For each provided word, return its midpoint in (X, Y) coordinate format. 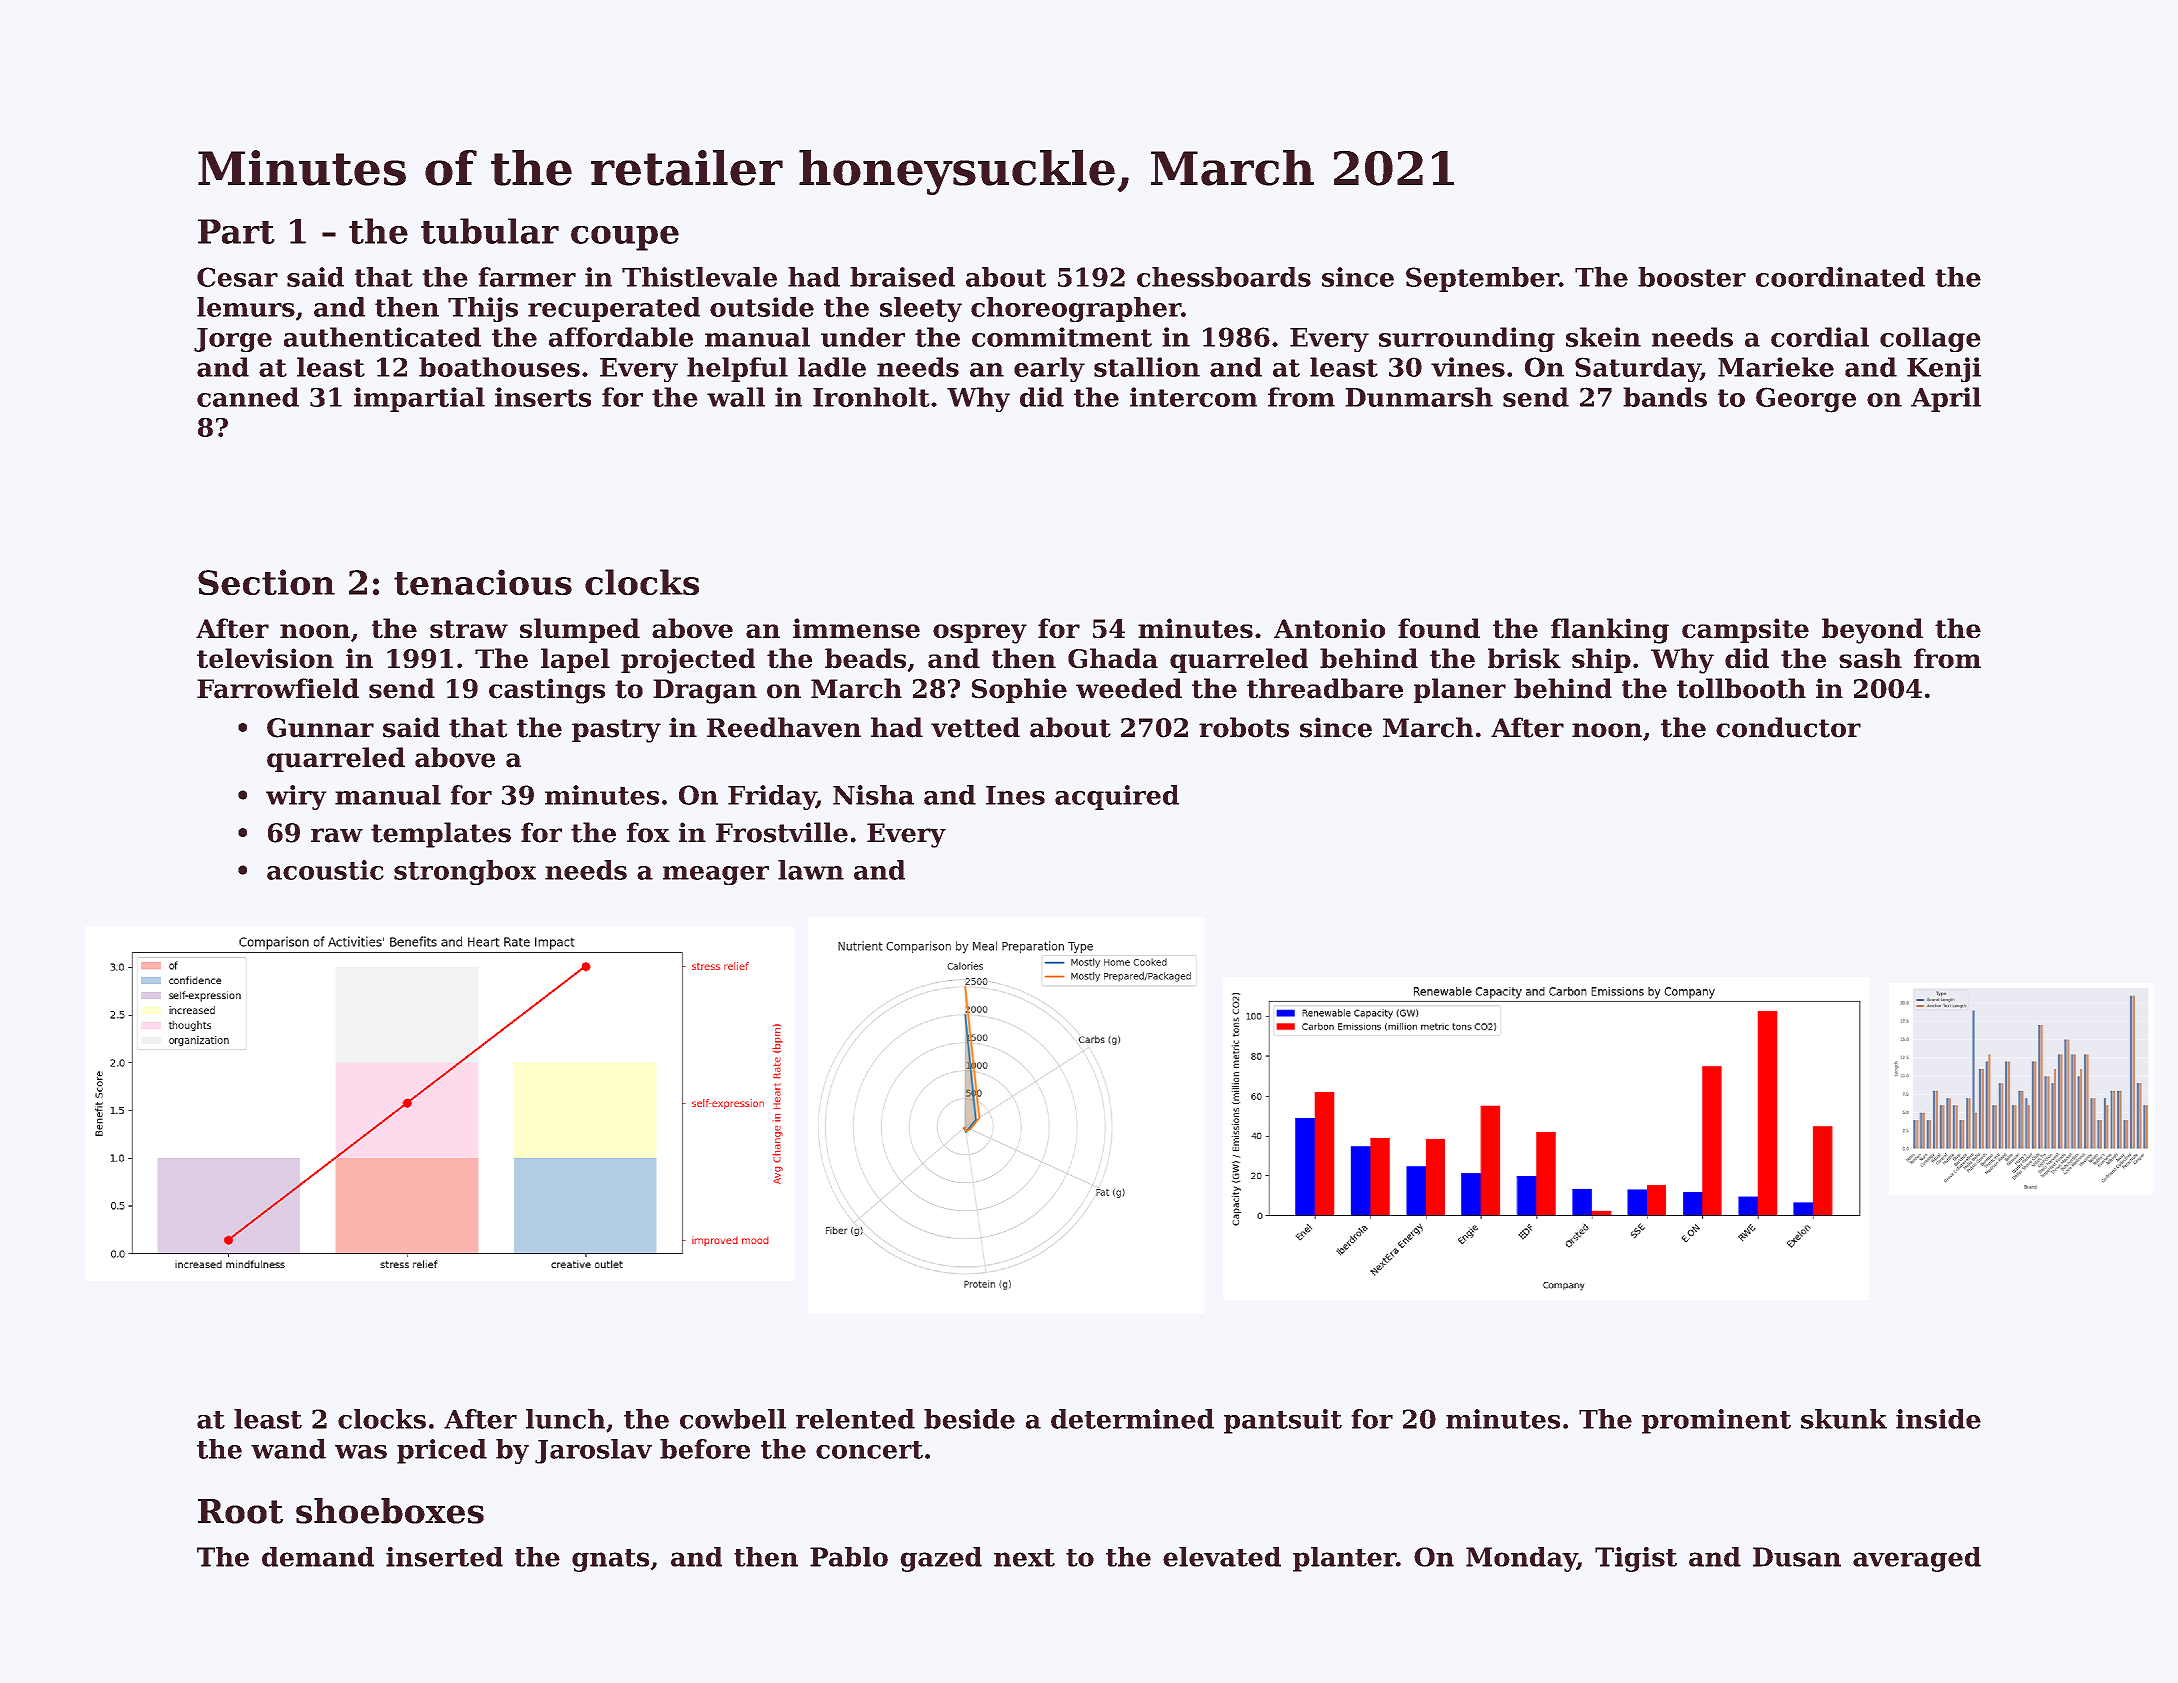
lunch (565, 1419)
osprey (980, 634)
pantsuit (1283, 1421)
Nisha (873, 795)
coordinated (1840, 277)
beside (969, 1419)
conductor (1788, 727)
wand (288, 1449)
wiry (296, 797)
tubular (490, 231)
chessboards (1224, 277)
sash (1870, 658)
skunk (1844, 1419)
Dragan (705, 691)
